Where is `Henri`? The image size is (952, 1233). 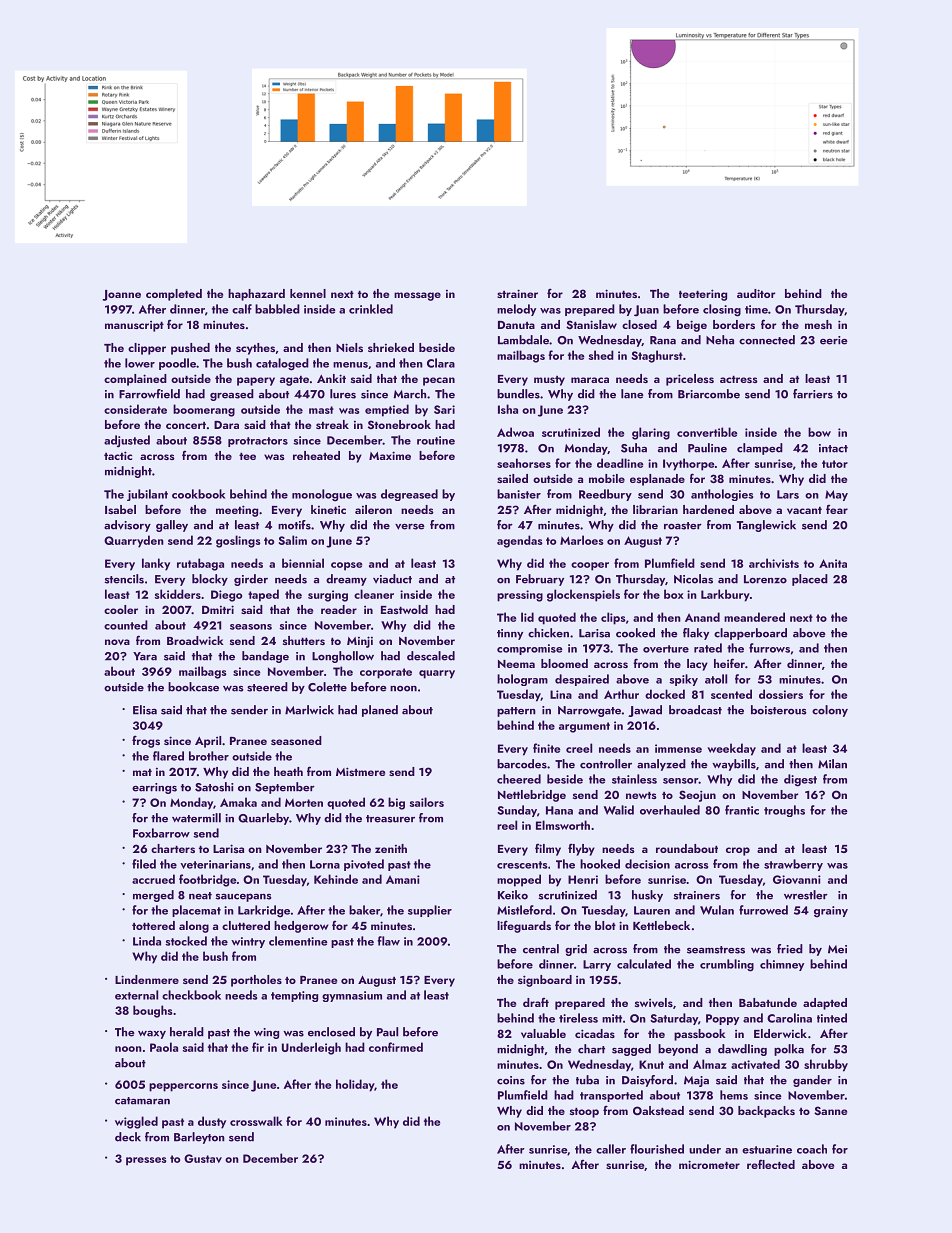 Henri is located at coordinates (583, 879).
